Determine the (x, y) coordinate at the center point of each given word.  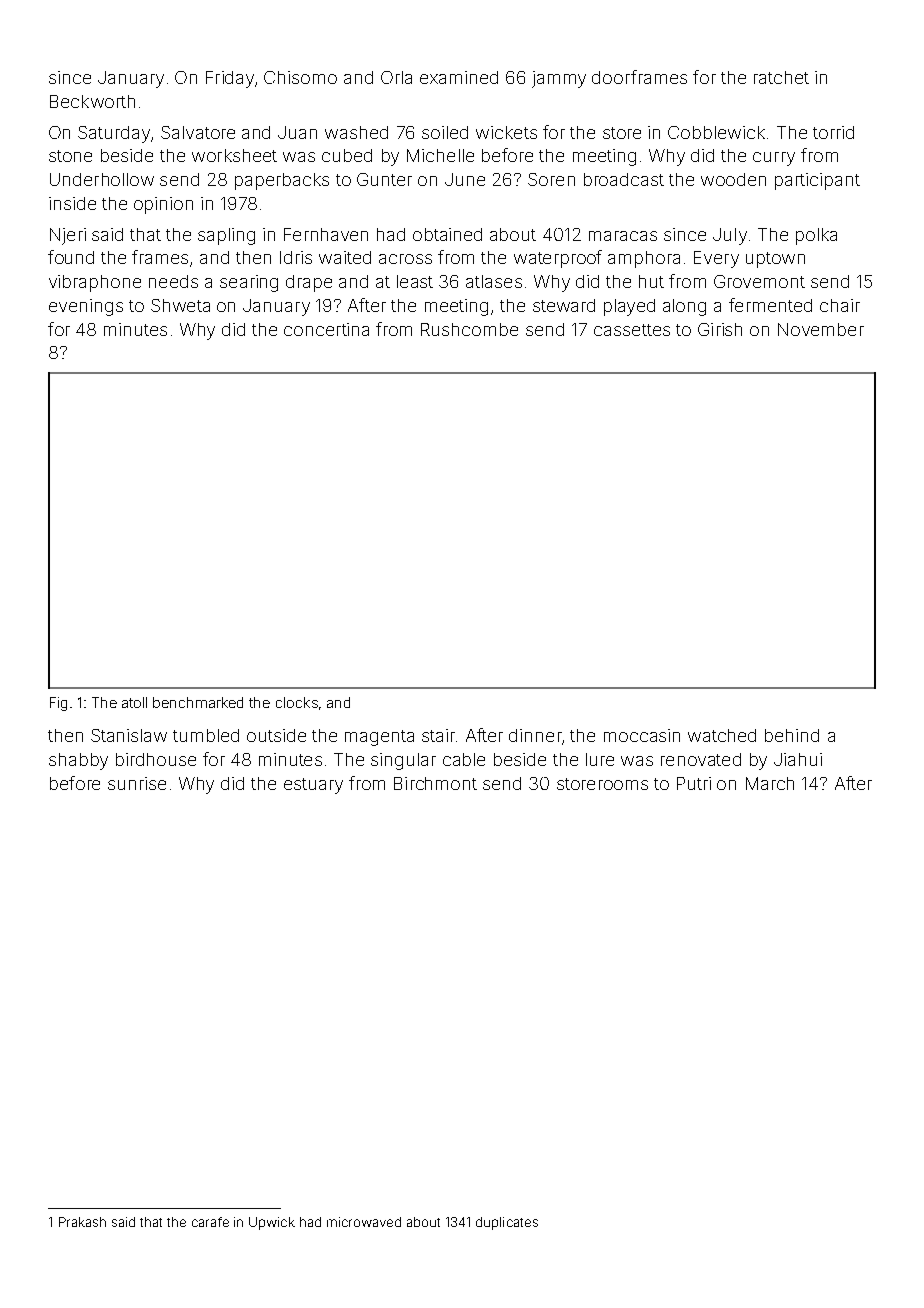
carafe (210, 1222)
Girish (720, 329)
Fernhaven (326, 234)
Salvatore (198, 132)
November (821, 329)
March (770, 783)
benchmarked (198, 702)
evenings (86, 307)
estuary (313, 786)
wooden (733, 179)
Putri (694, 783)
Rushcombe (469, 329)
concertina (326, 329)
